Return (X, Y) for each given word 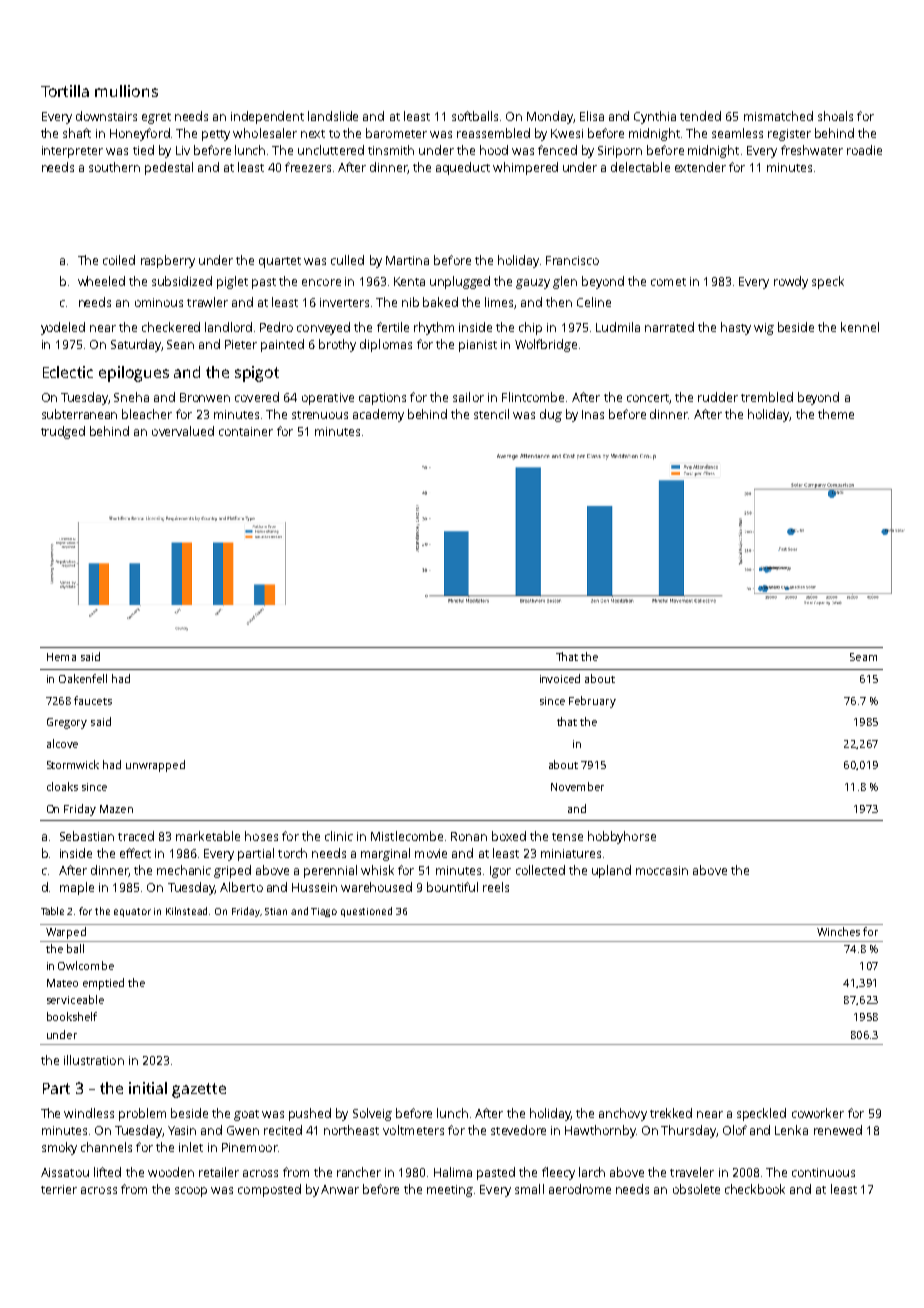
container (246, 431)
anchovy (623, 1114)
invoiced (560, 678)
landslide (333, 116)
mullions (126, 91)
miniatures (571, 853)
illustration (94, 1060)
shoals (835, 116)
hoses (261, 836)
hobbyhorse (622, 837)
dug (551, 415)
